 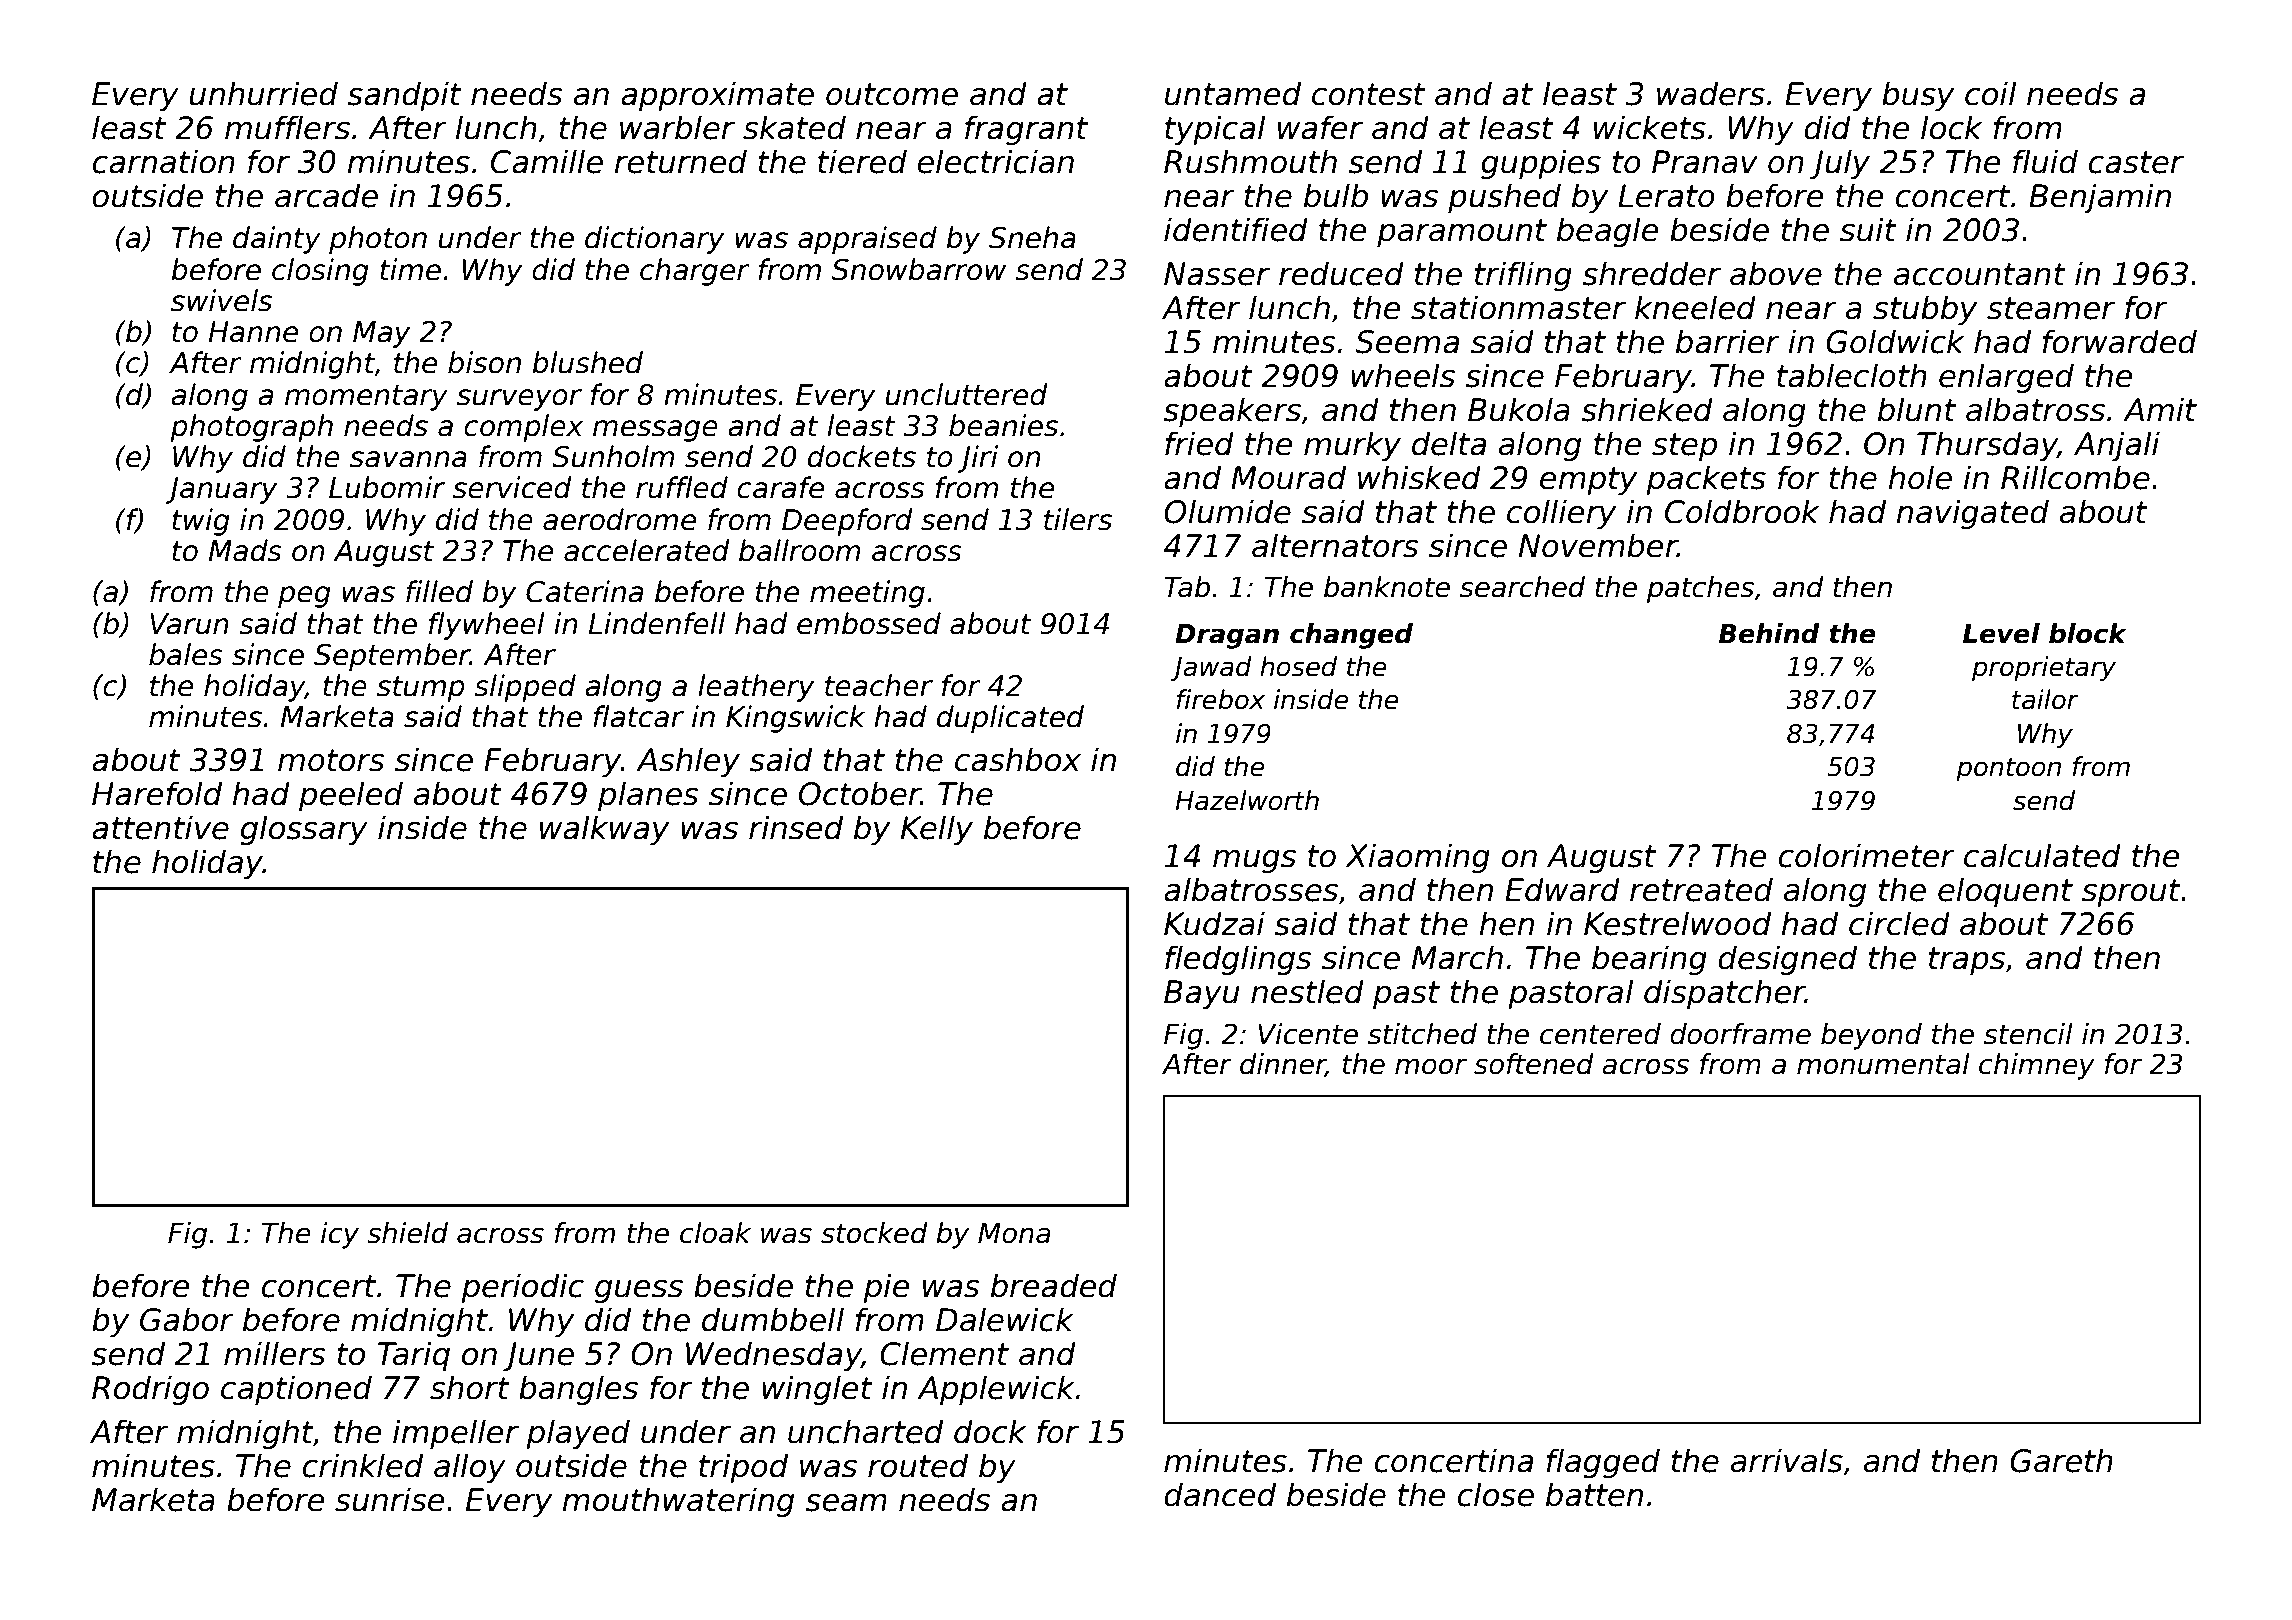 I want to click on coil, so click(x=1991, y=93).
